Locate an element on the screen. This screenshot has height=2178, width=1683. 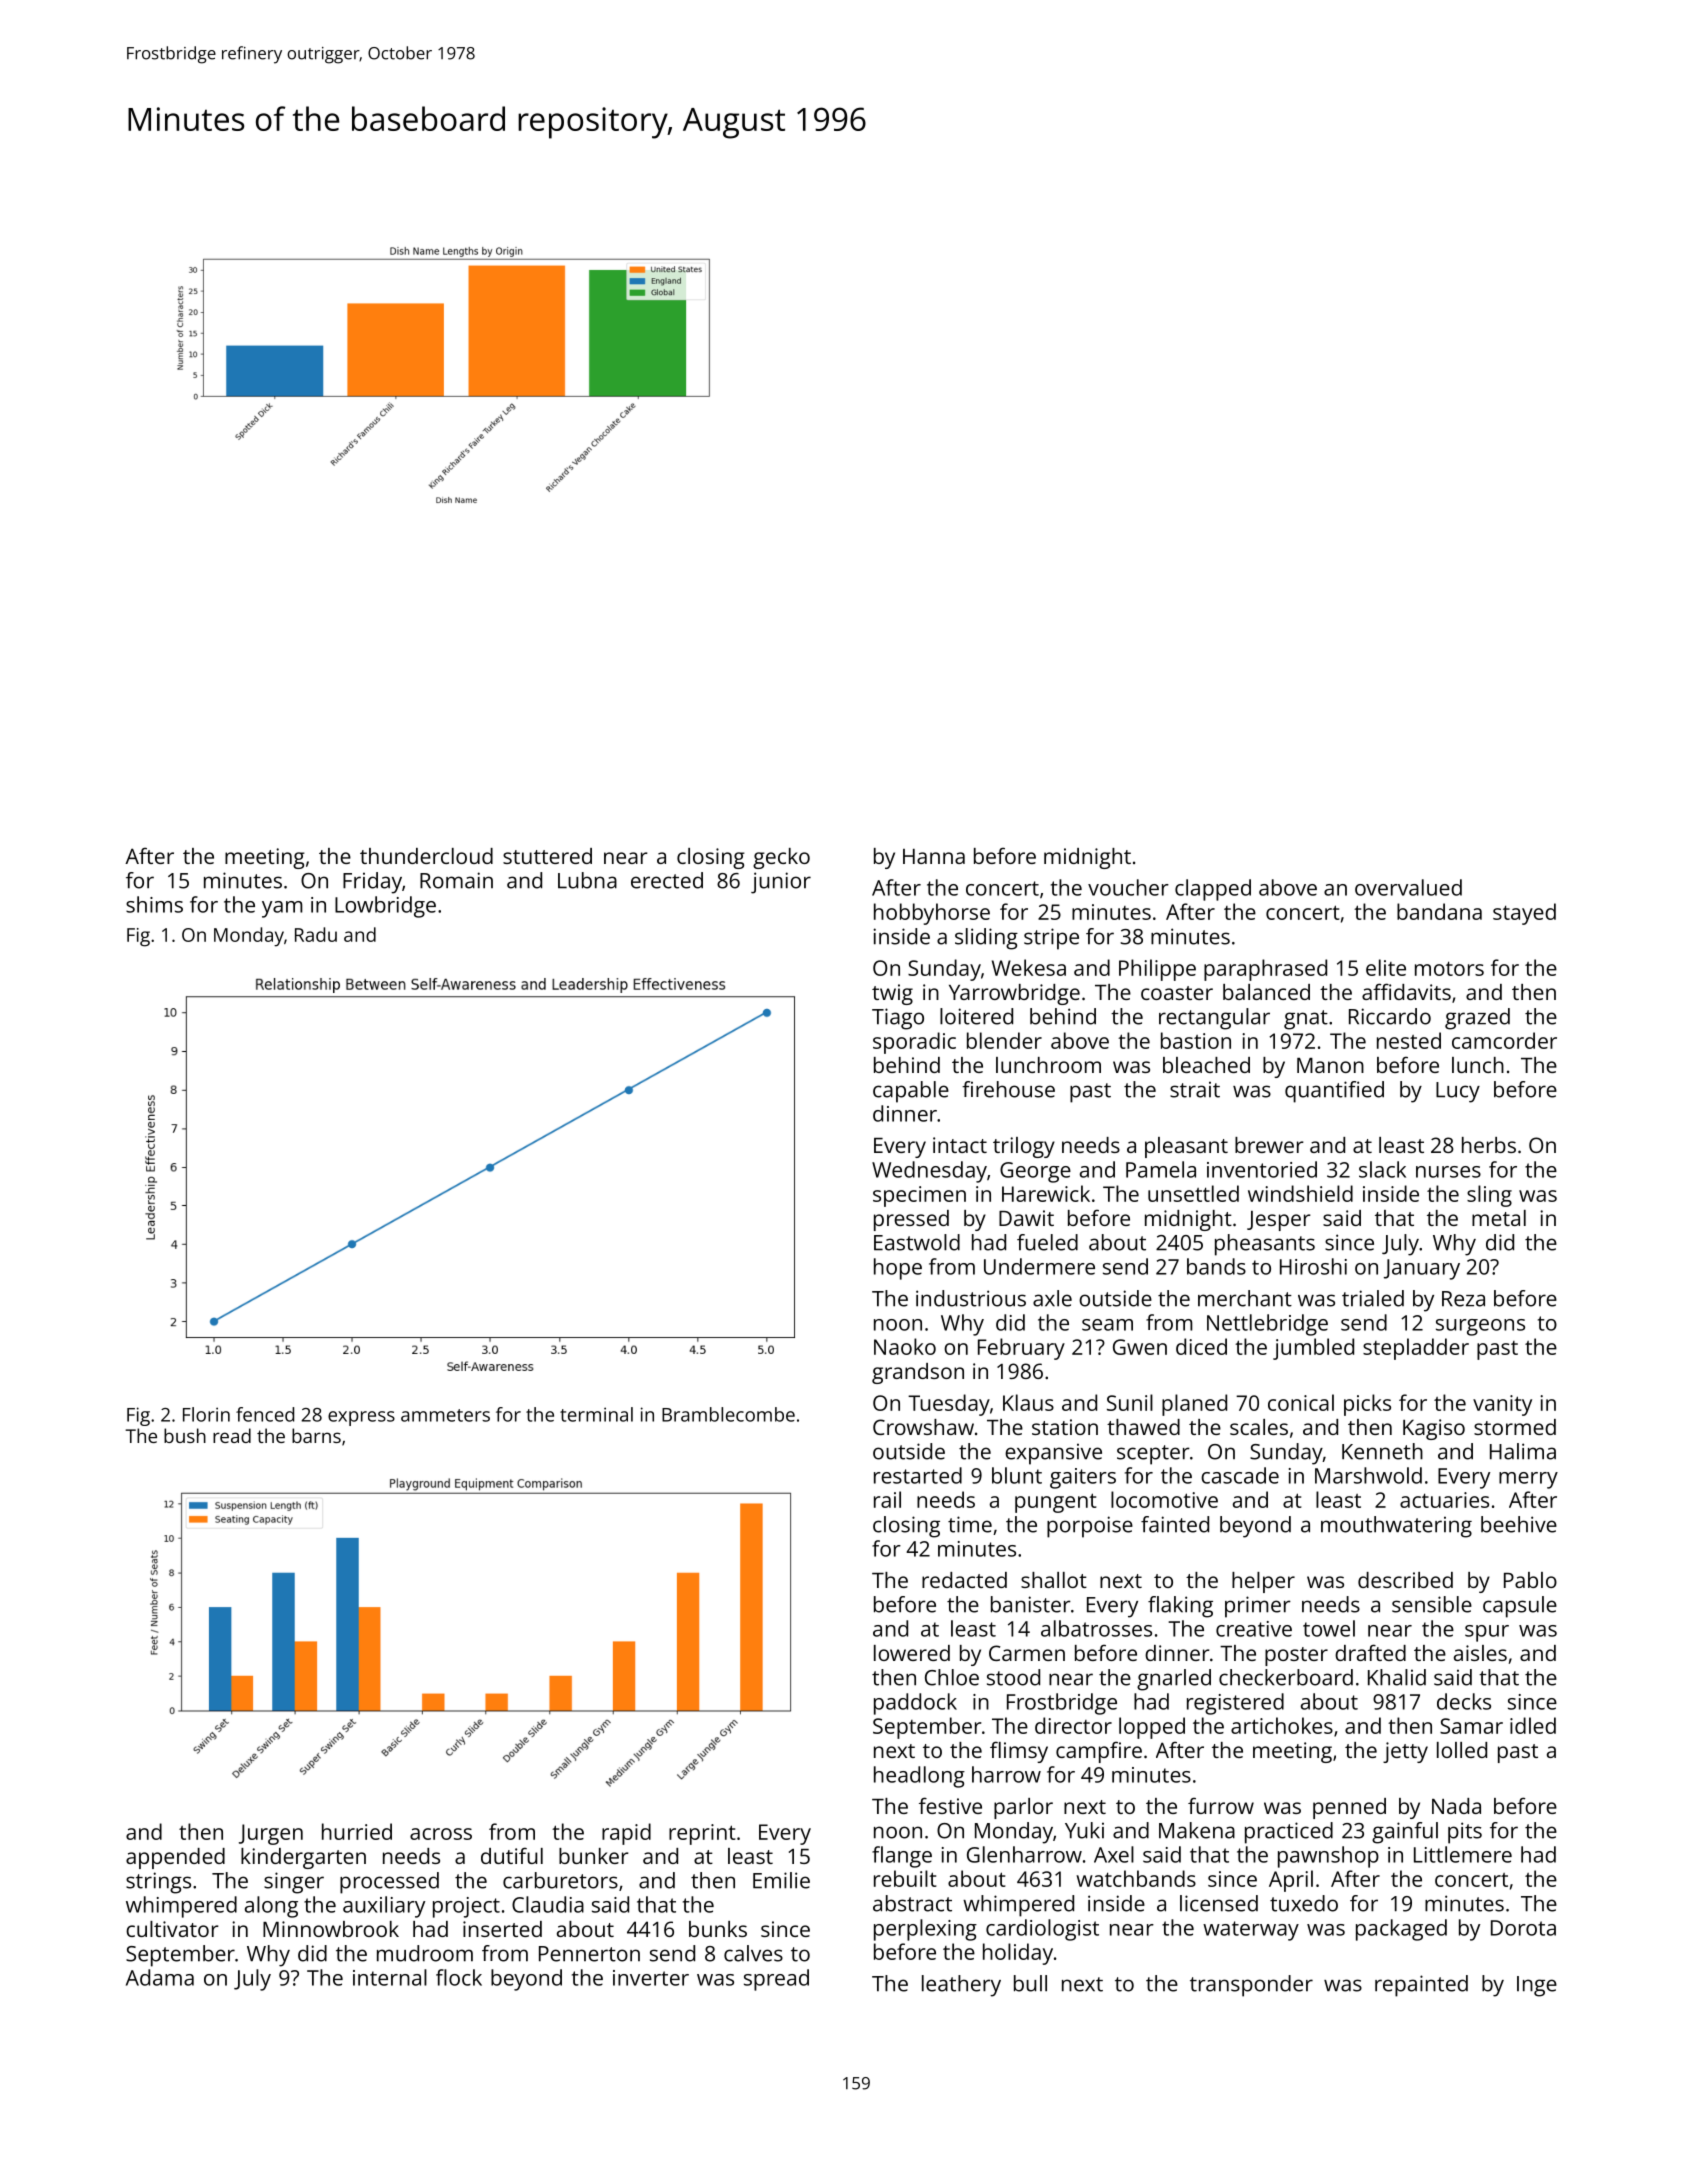
thundercloud is located at coordinates (426, 856).
